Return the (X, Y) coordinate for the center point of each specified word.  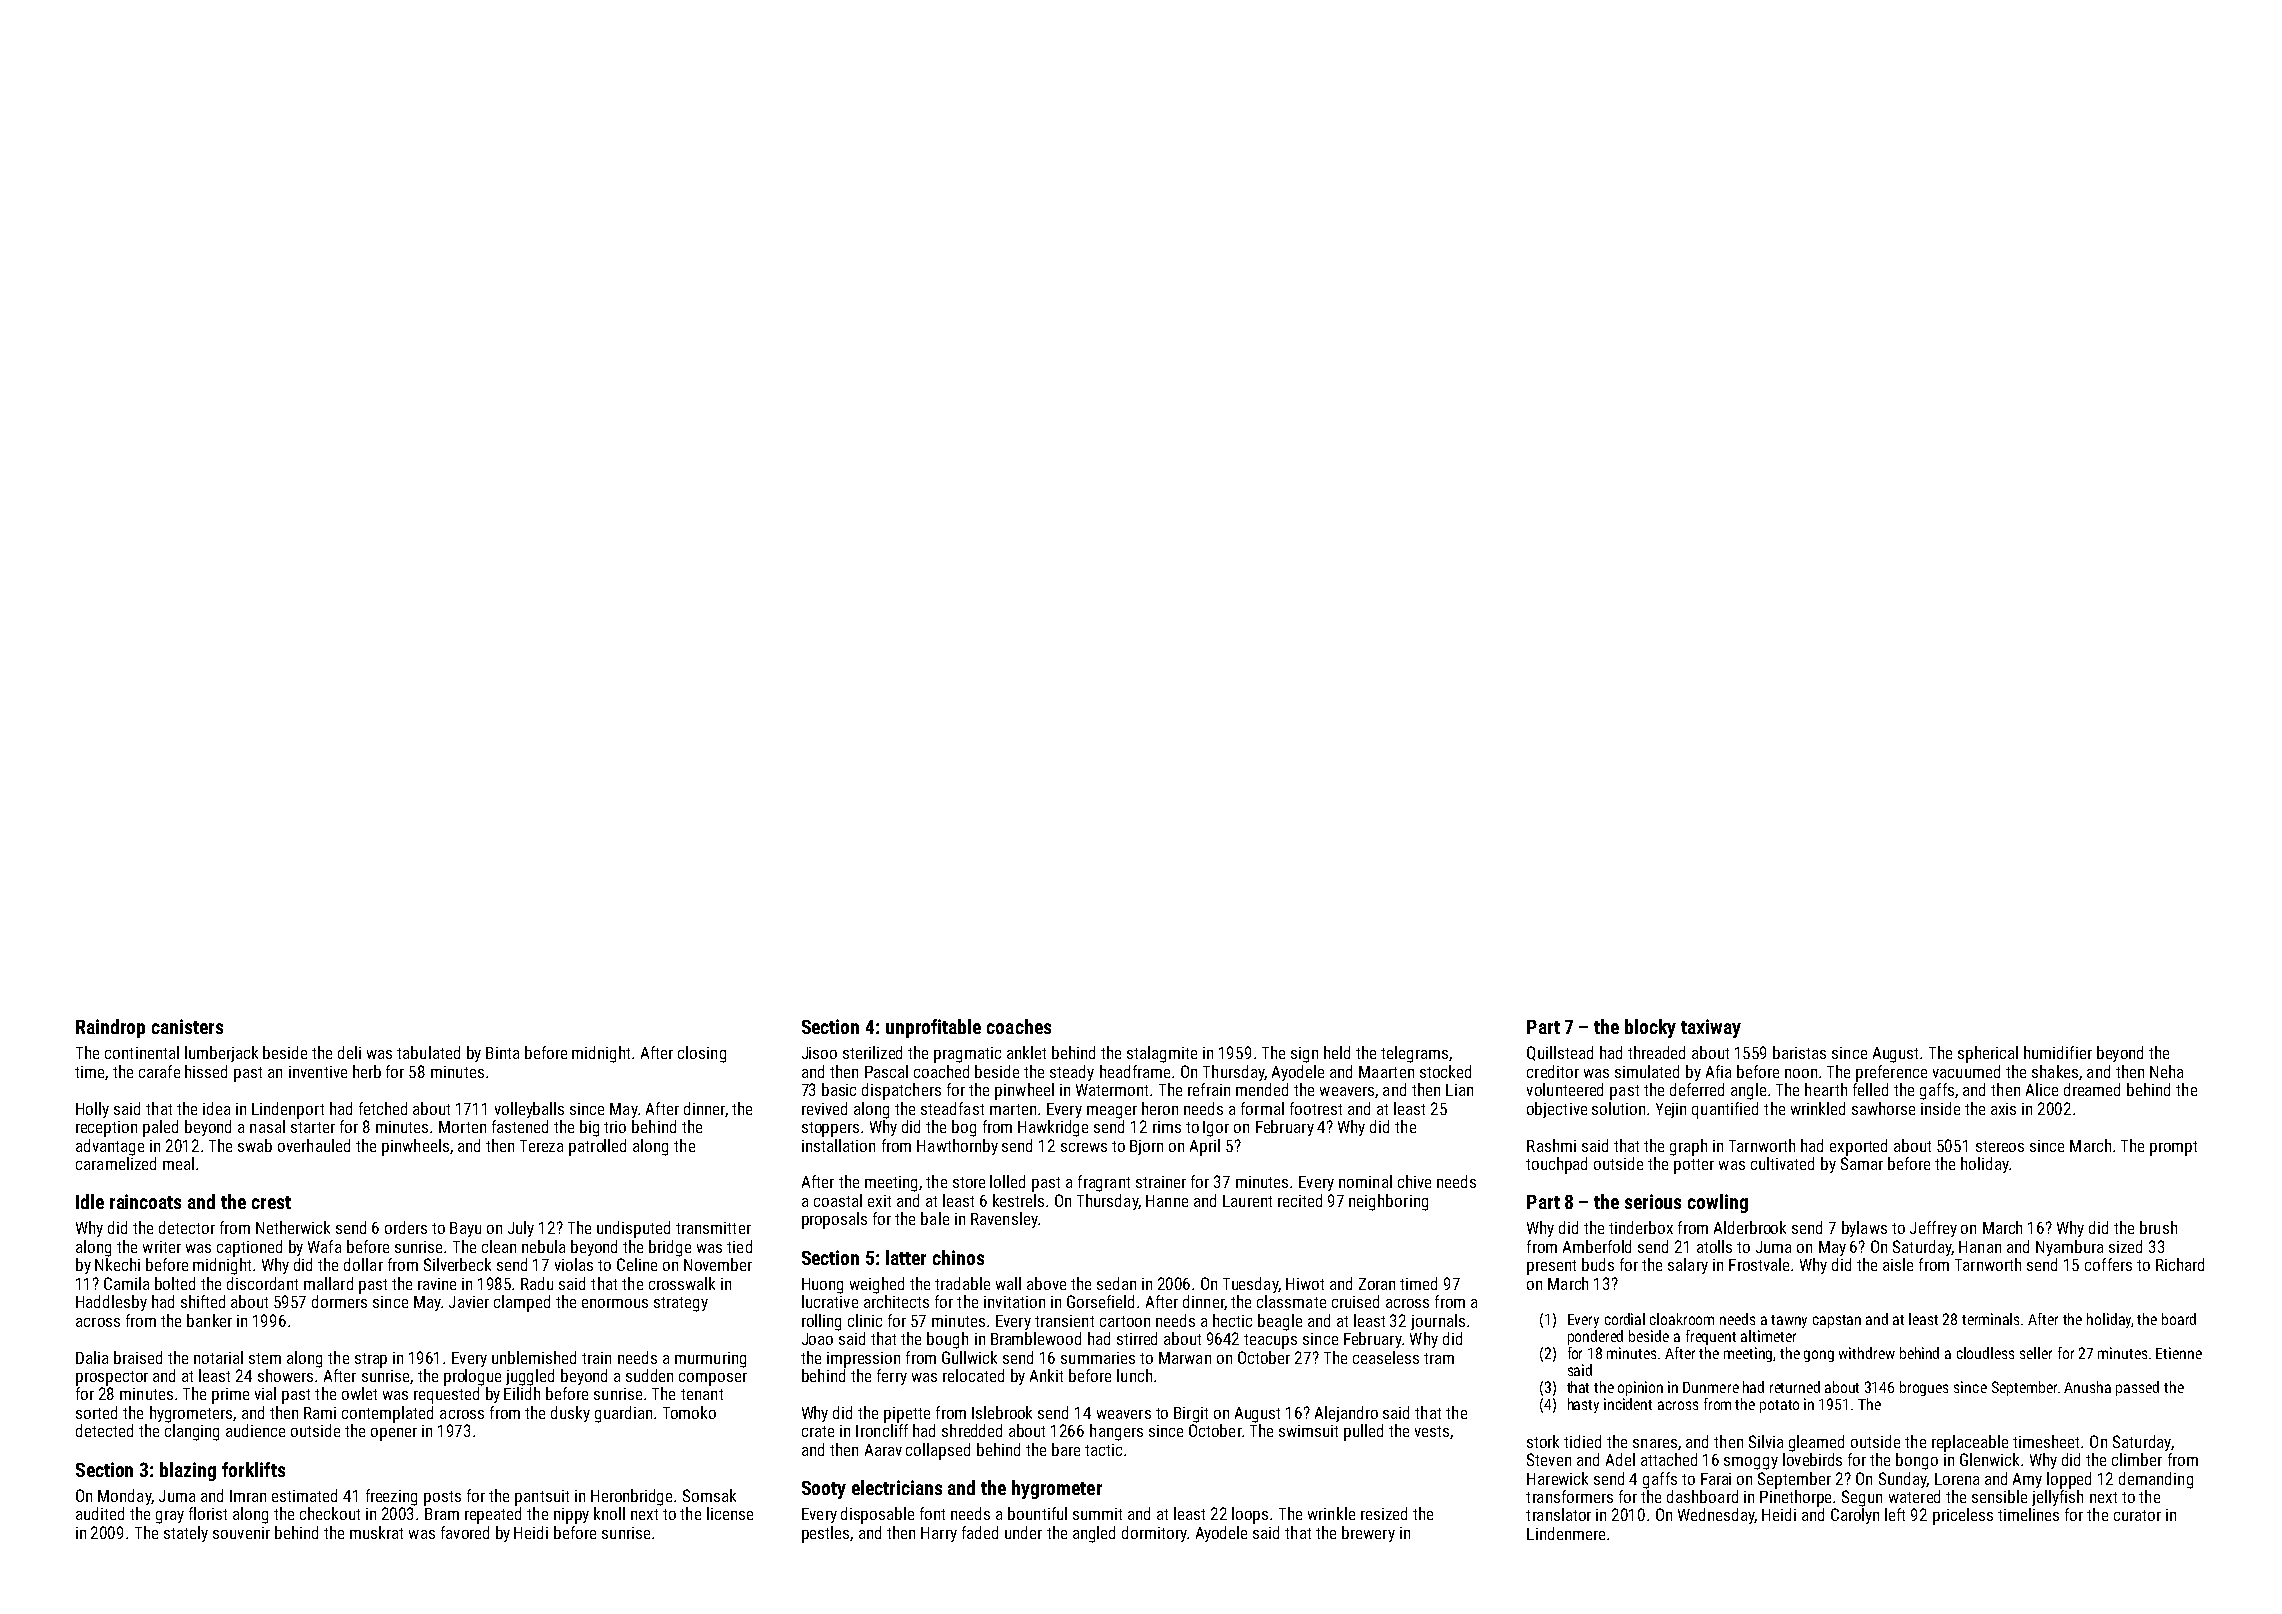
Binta (502, 1053)
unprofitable (933, 1028)
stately (186, 1534)
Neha (2166, 1071)
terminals (1990, 1319)
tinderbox (1641, 1227)
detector (187, 1227)
